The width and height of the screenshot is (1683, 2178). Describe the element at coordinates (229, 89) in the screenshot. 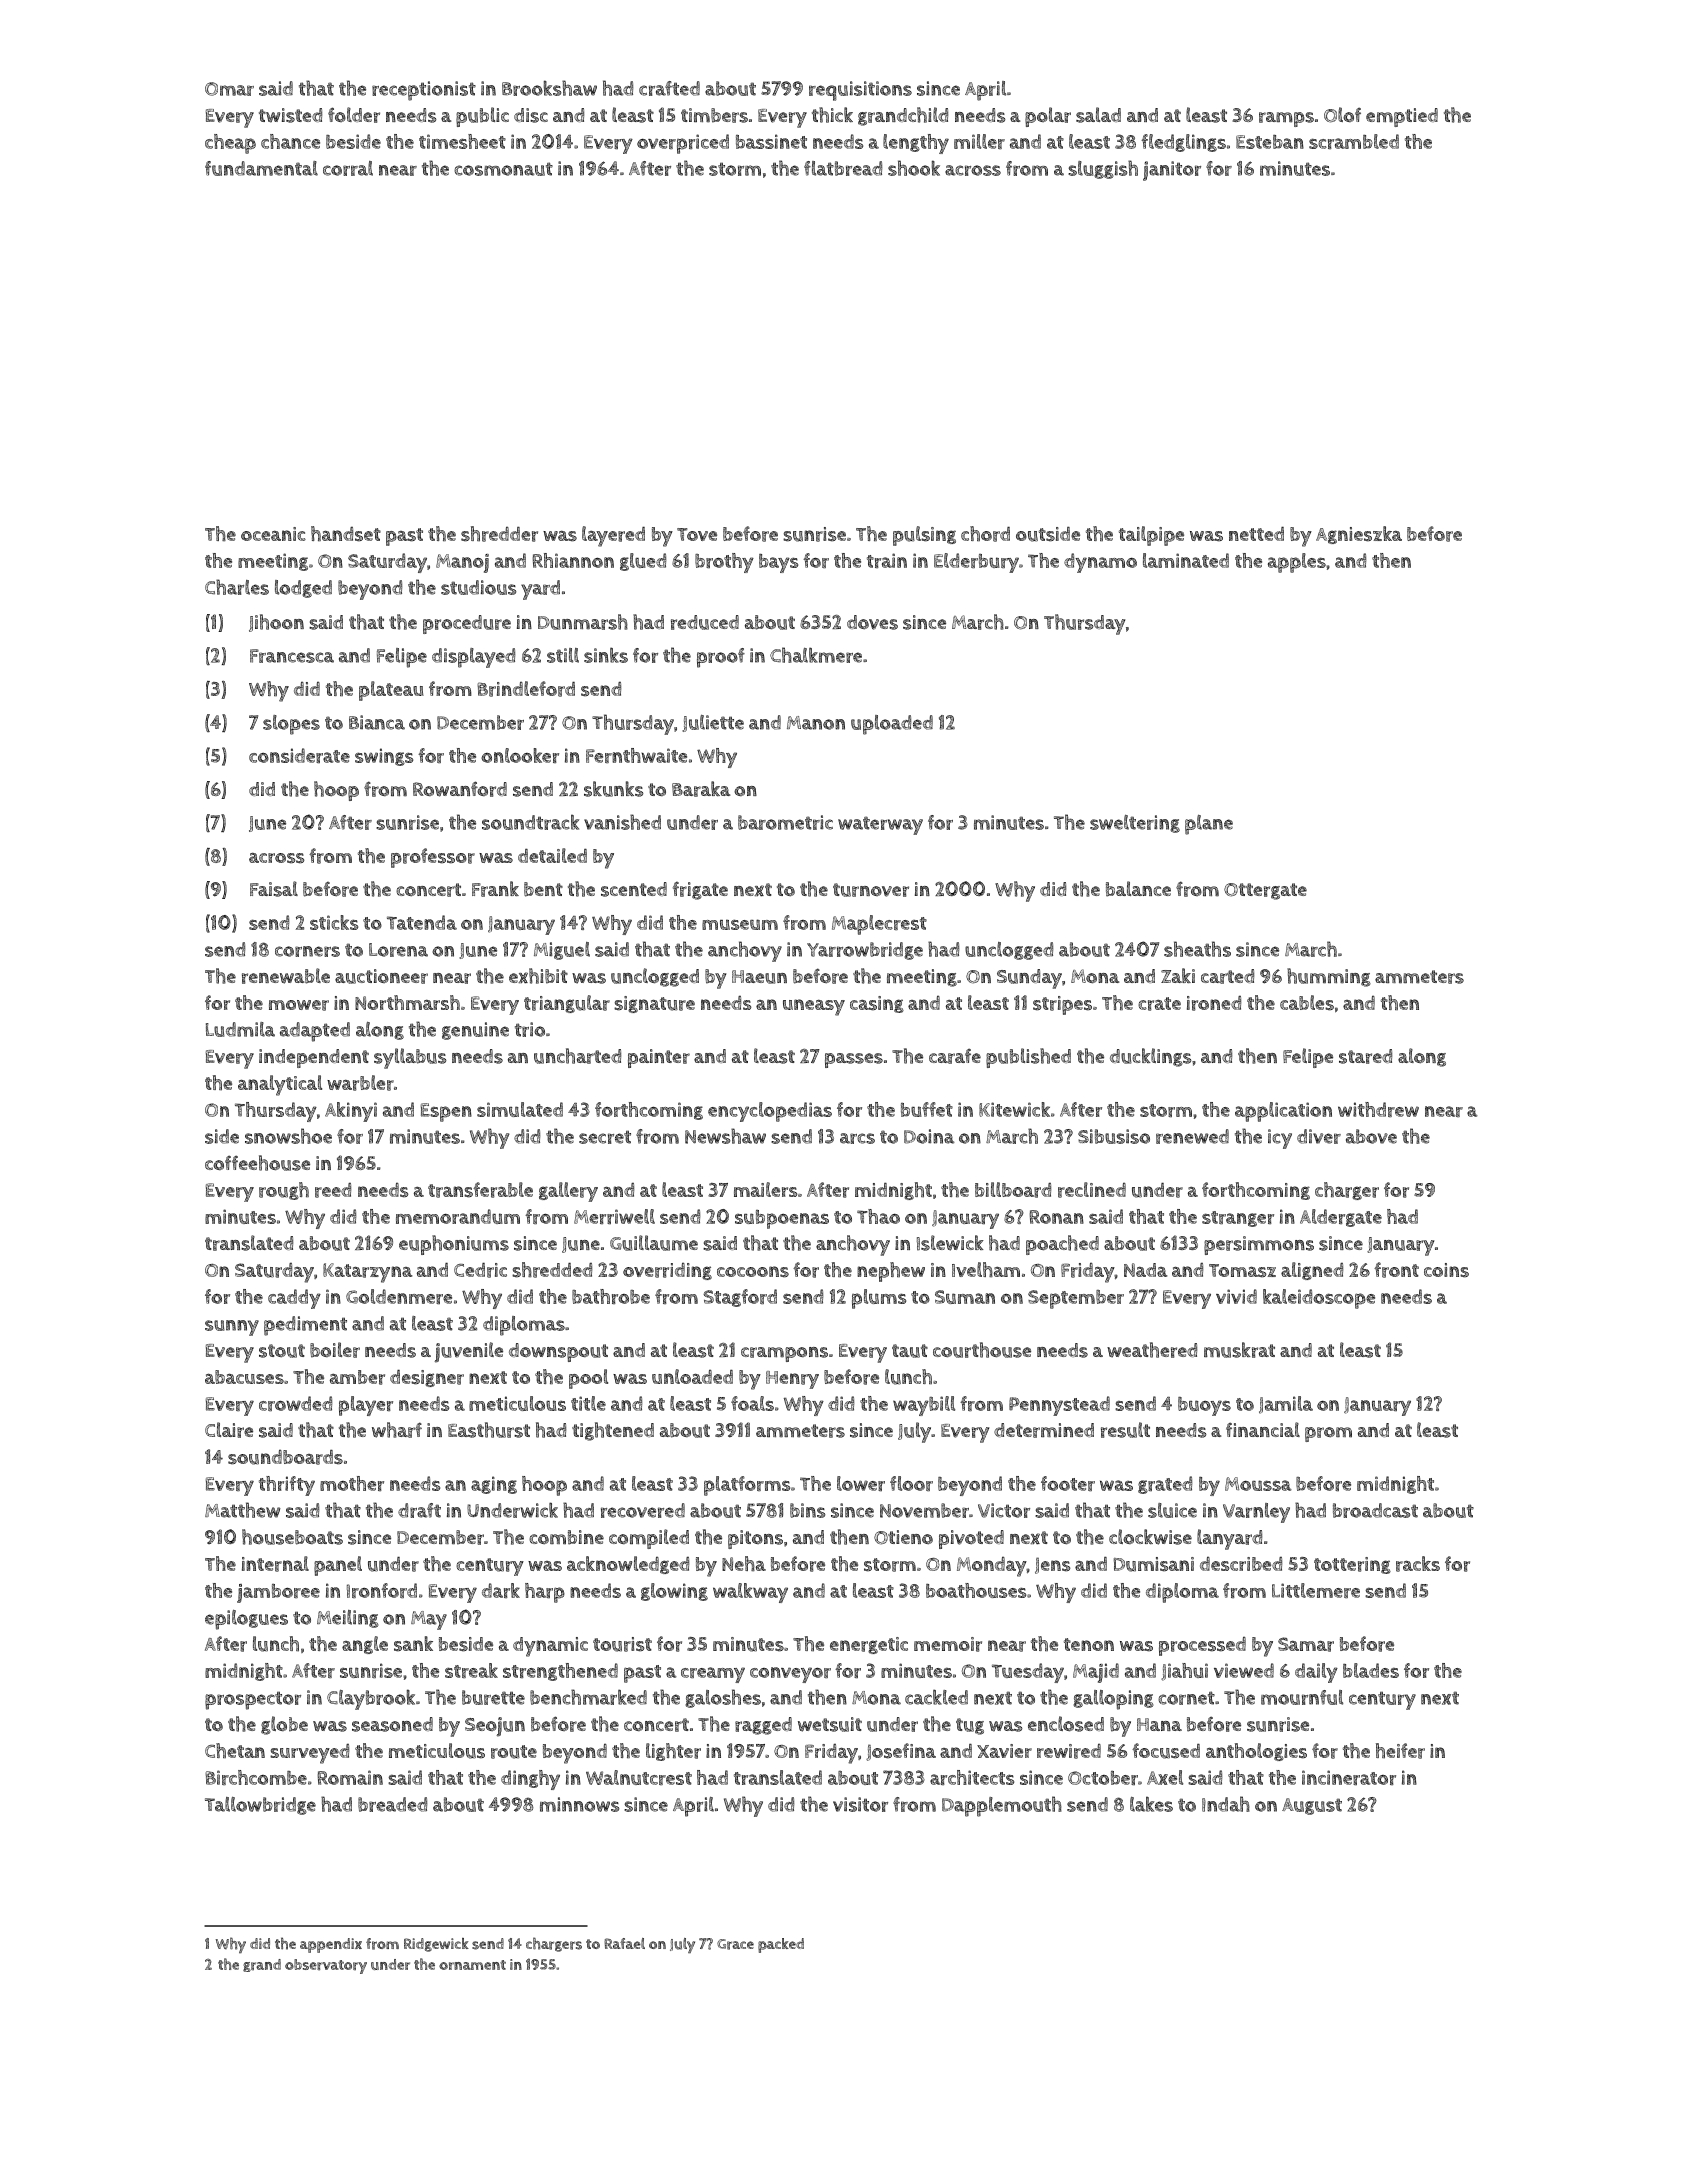

I see `Omar` at that location.
